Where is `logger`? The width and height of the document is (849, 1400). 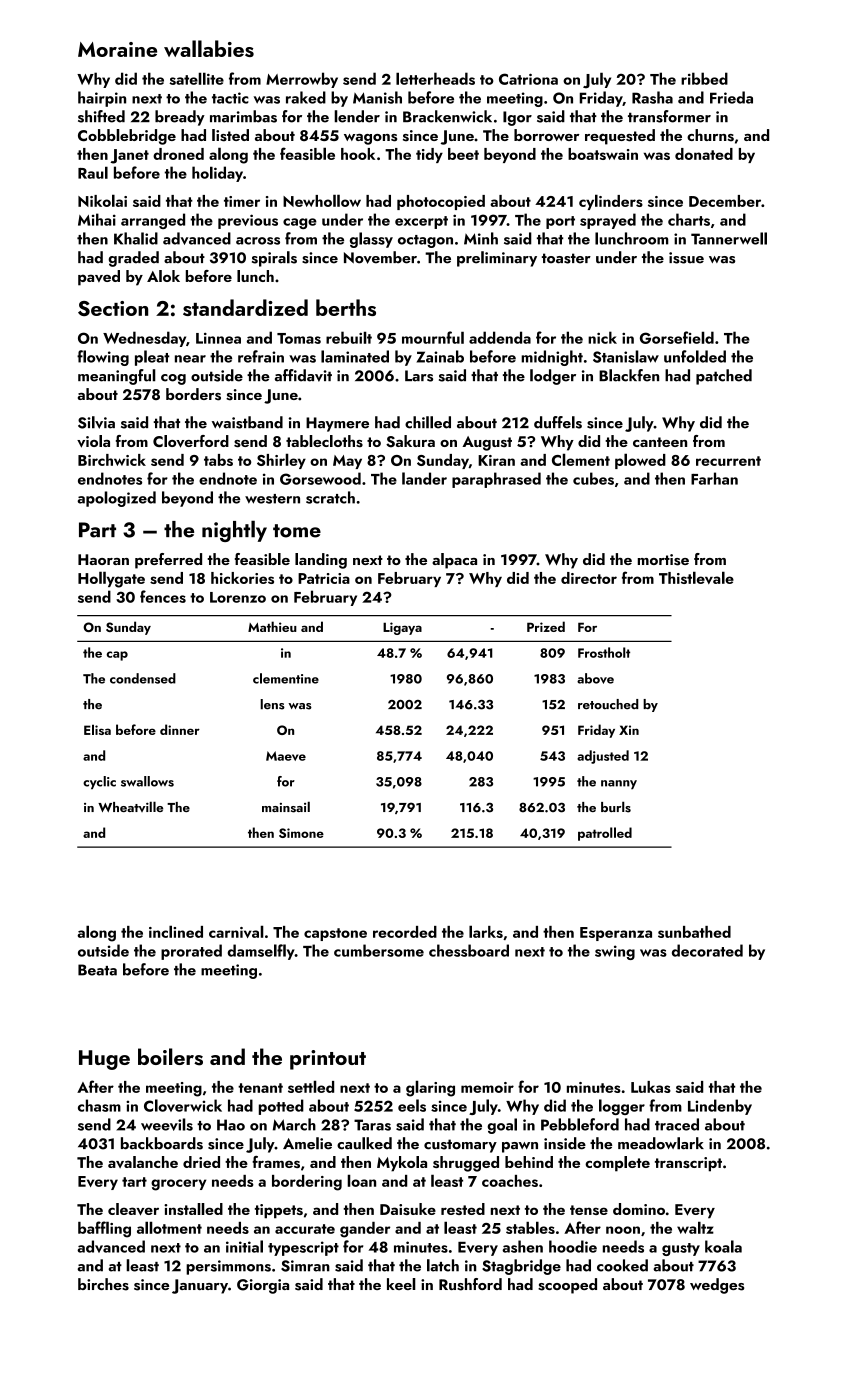 logger is located at coordinates (622, 1107).
